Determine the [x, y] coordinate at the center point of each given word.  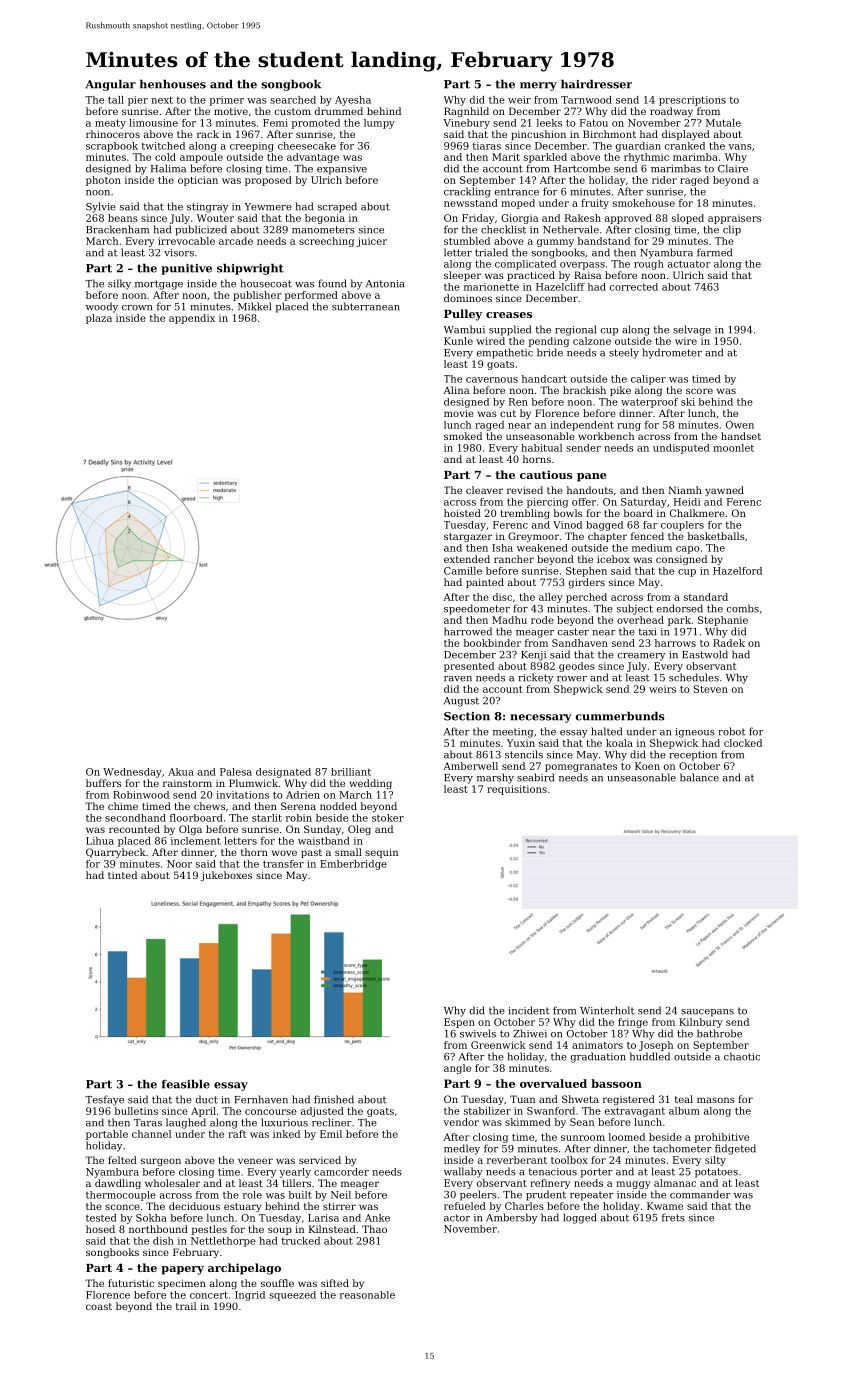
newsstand [471, 203]
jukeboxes [226, 876]
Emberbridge [353, 865]
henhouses [173, 84]
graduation [598, 1057]
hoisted [462, 513]
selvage [692, 330]
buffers [103, 783]
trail [186, 1306]
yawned [724, 491]
